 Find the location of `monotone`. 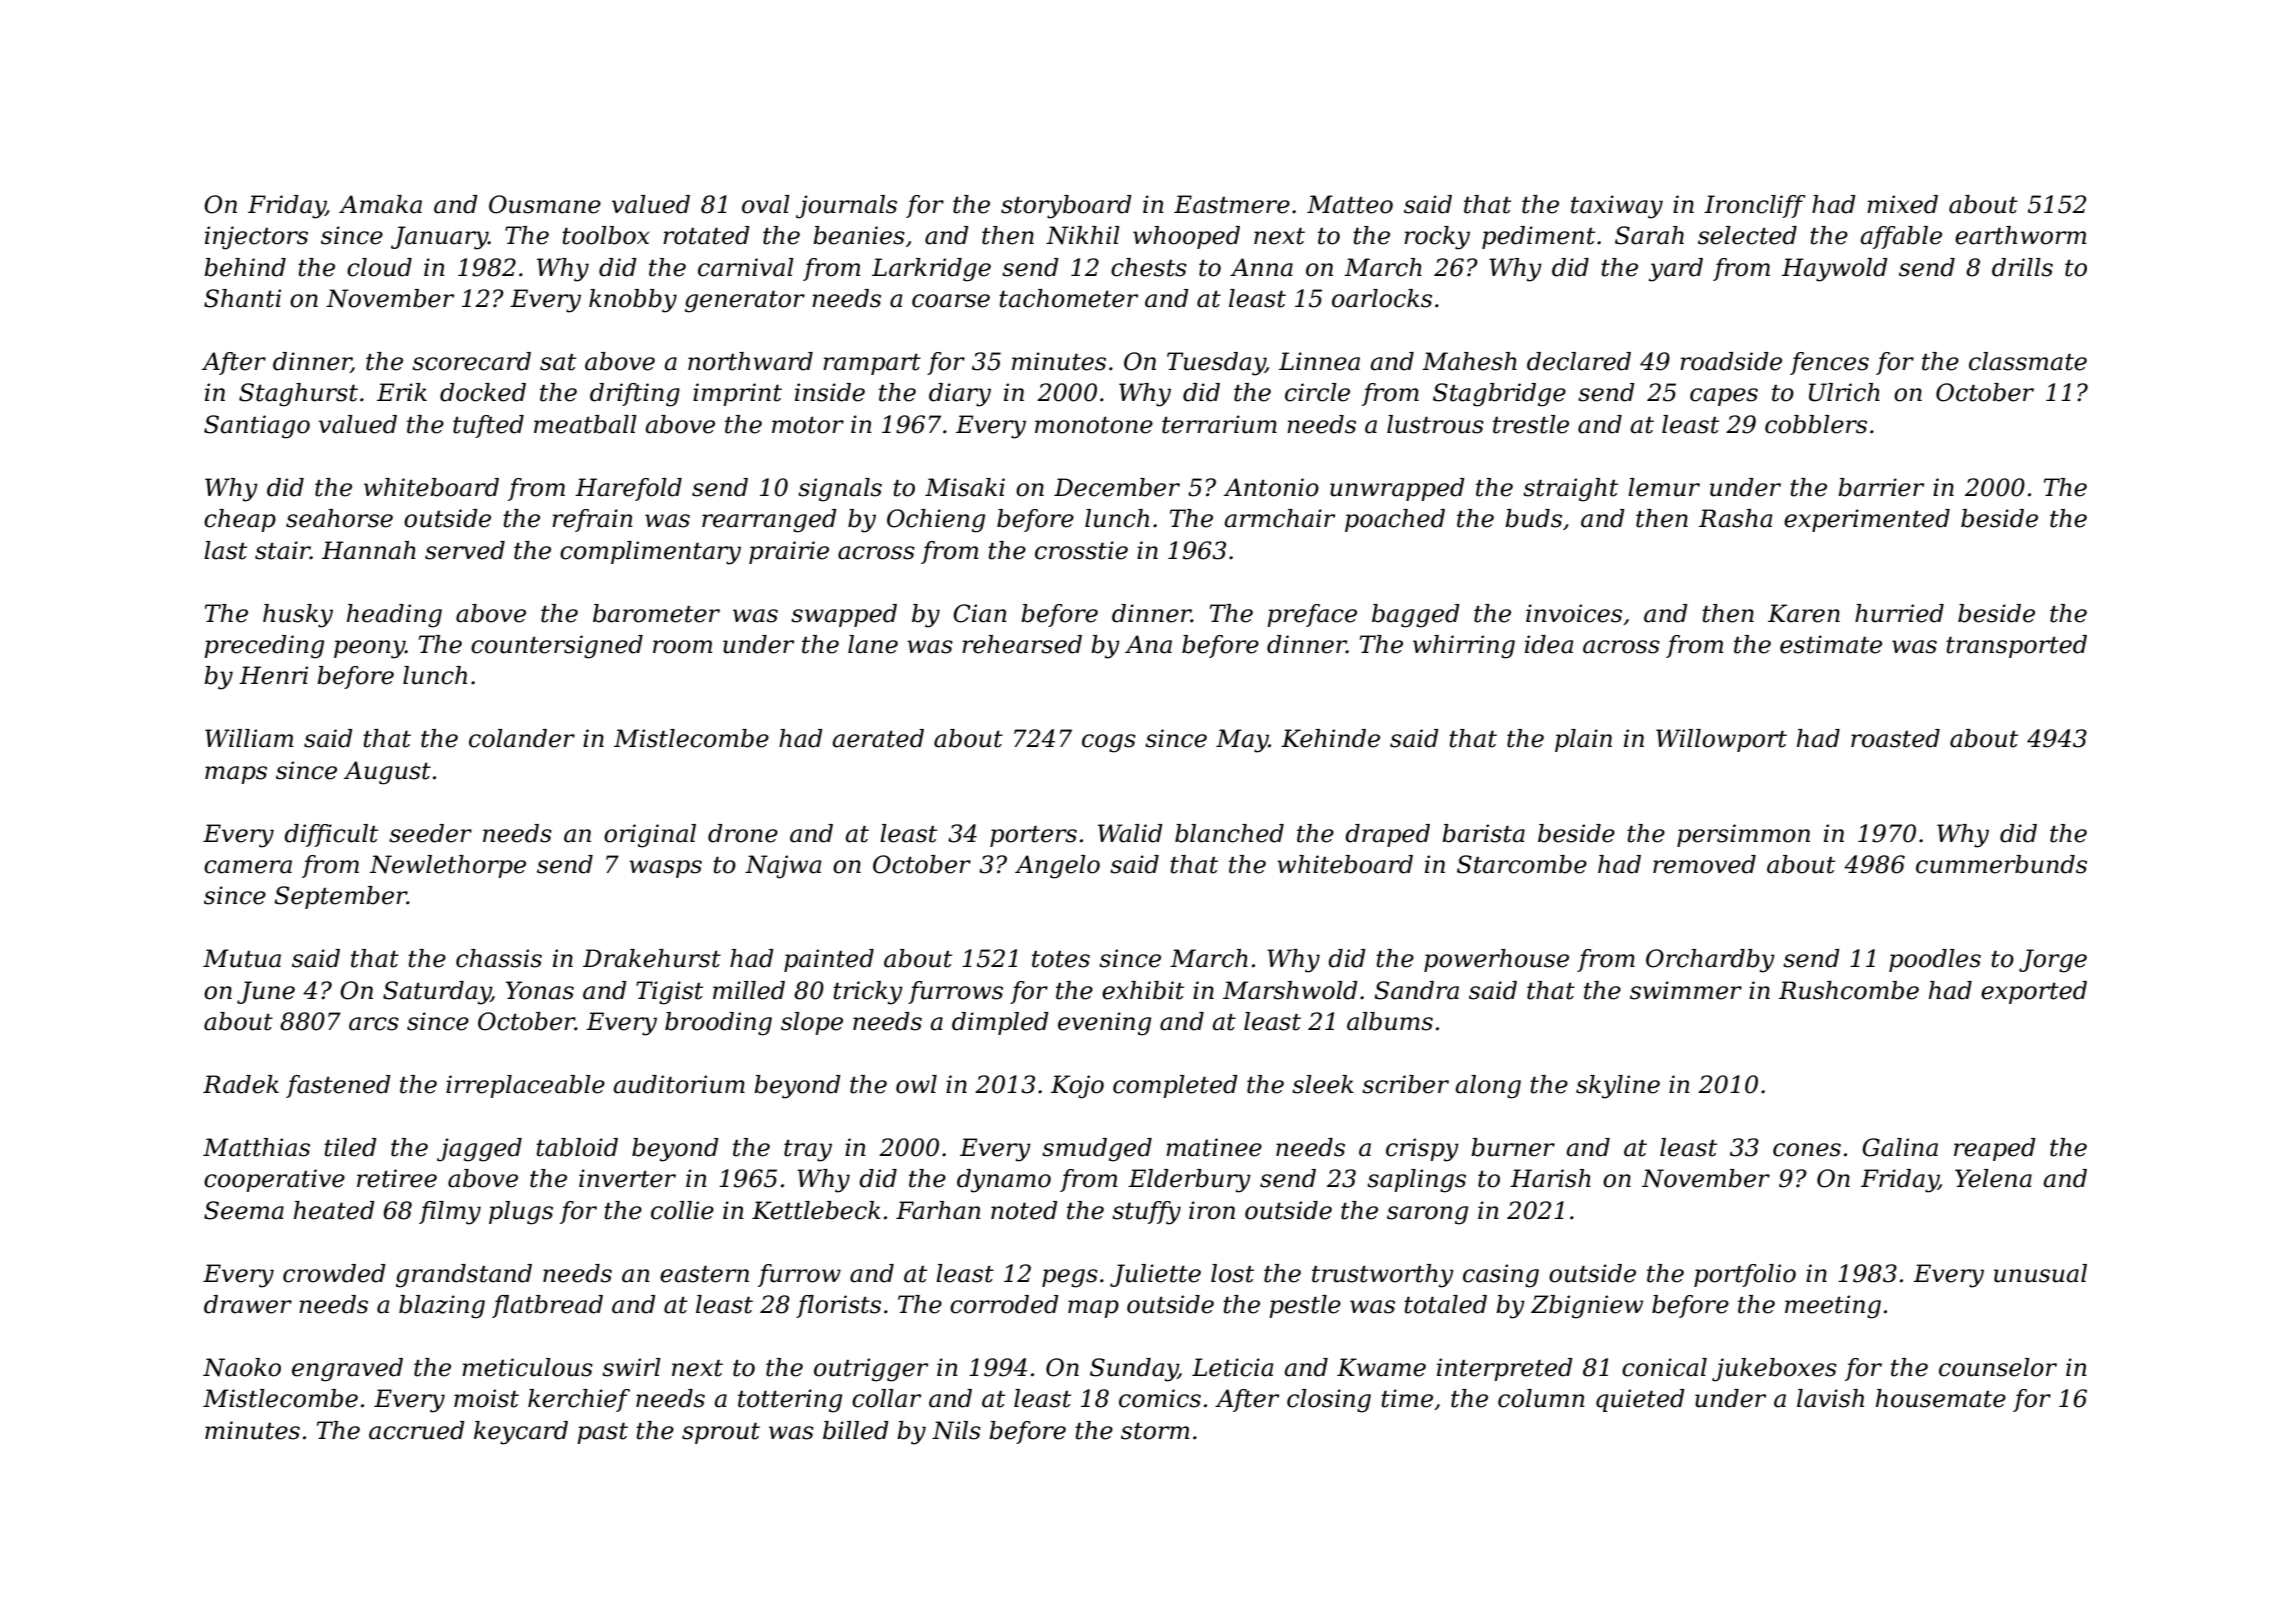

monotone is located at coordinates (1094, 425).
